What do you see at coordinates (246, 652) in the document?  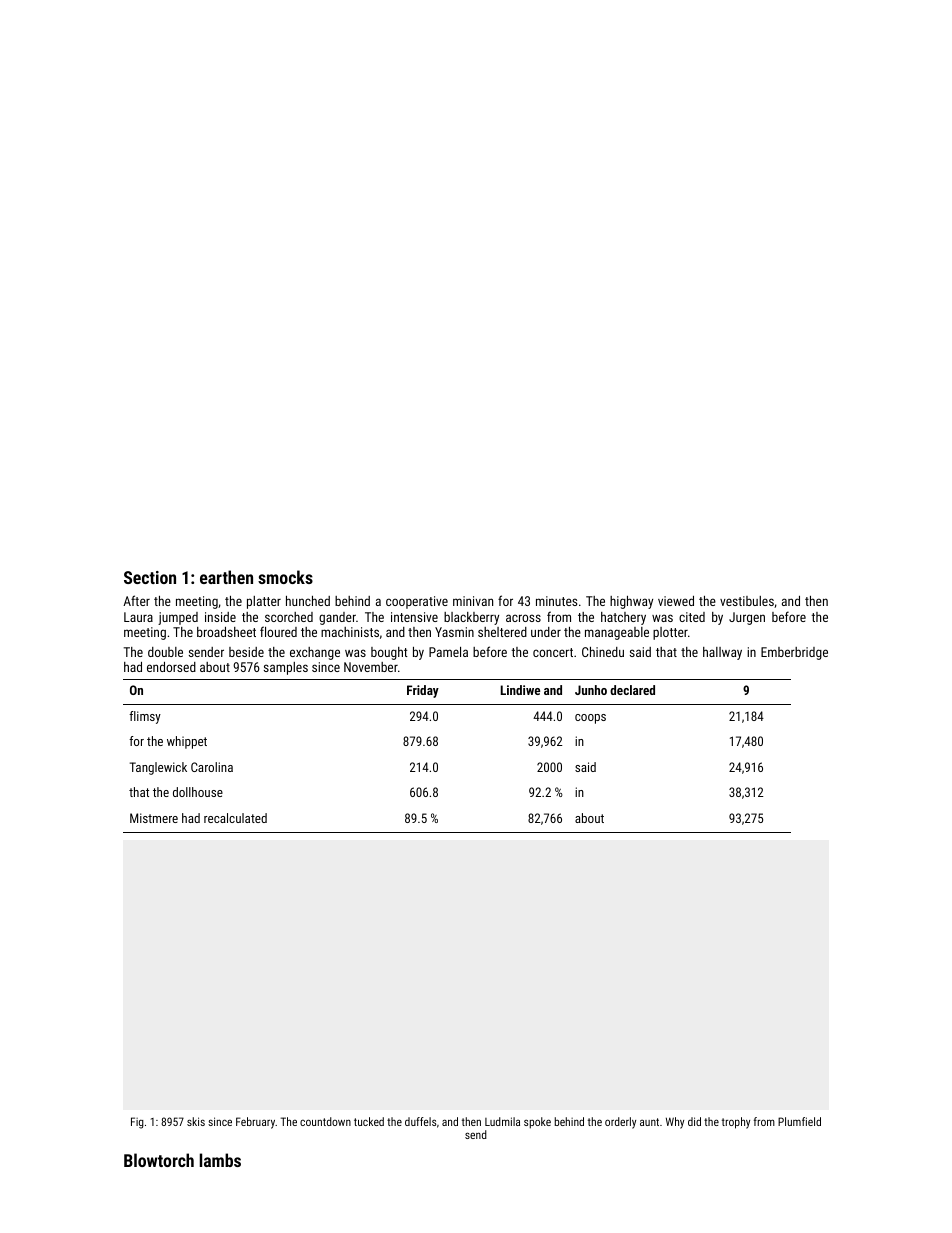 I see `beside` at bounding box center [246, 652].
